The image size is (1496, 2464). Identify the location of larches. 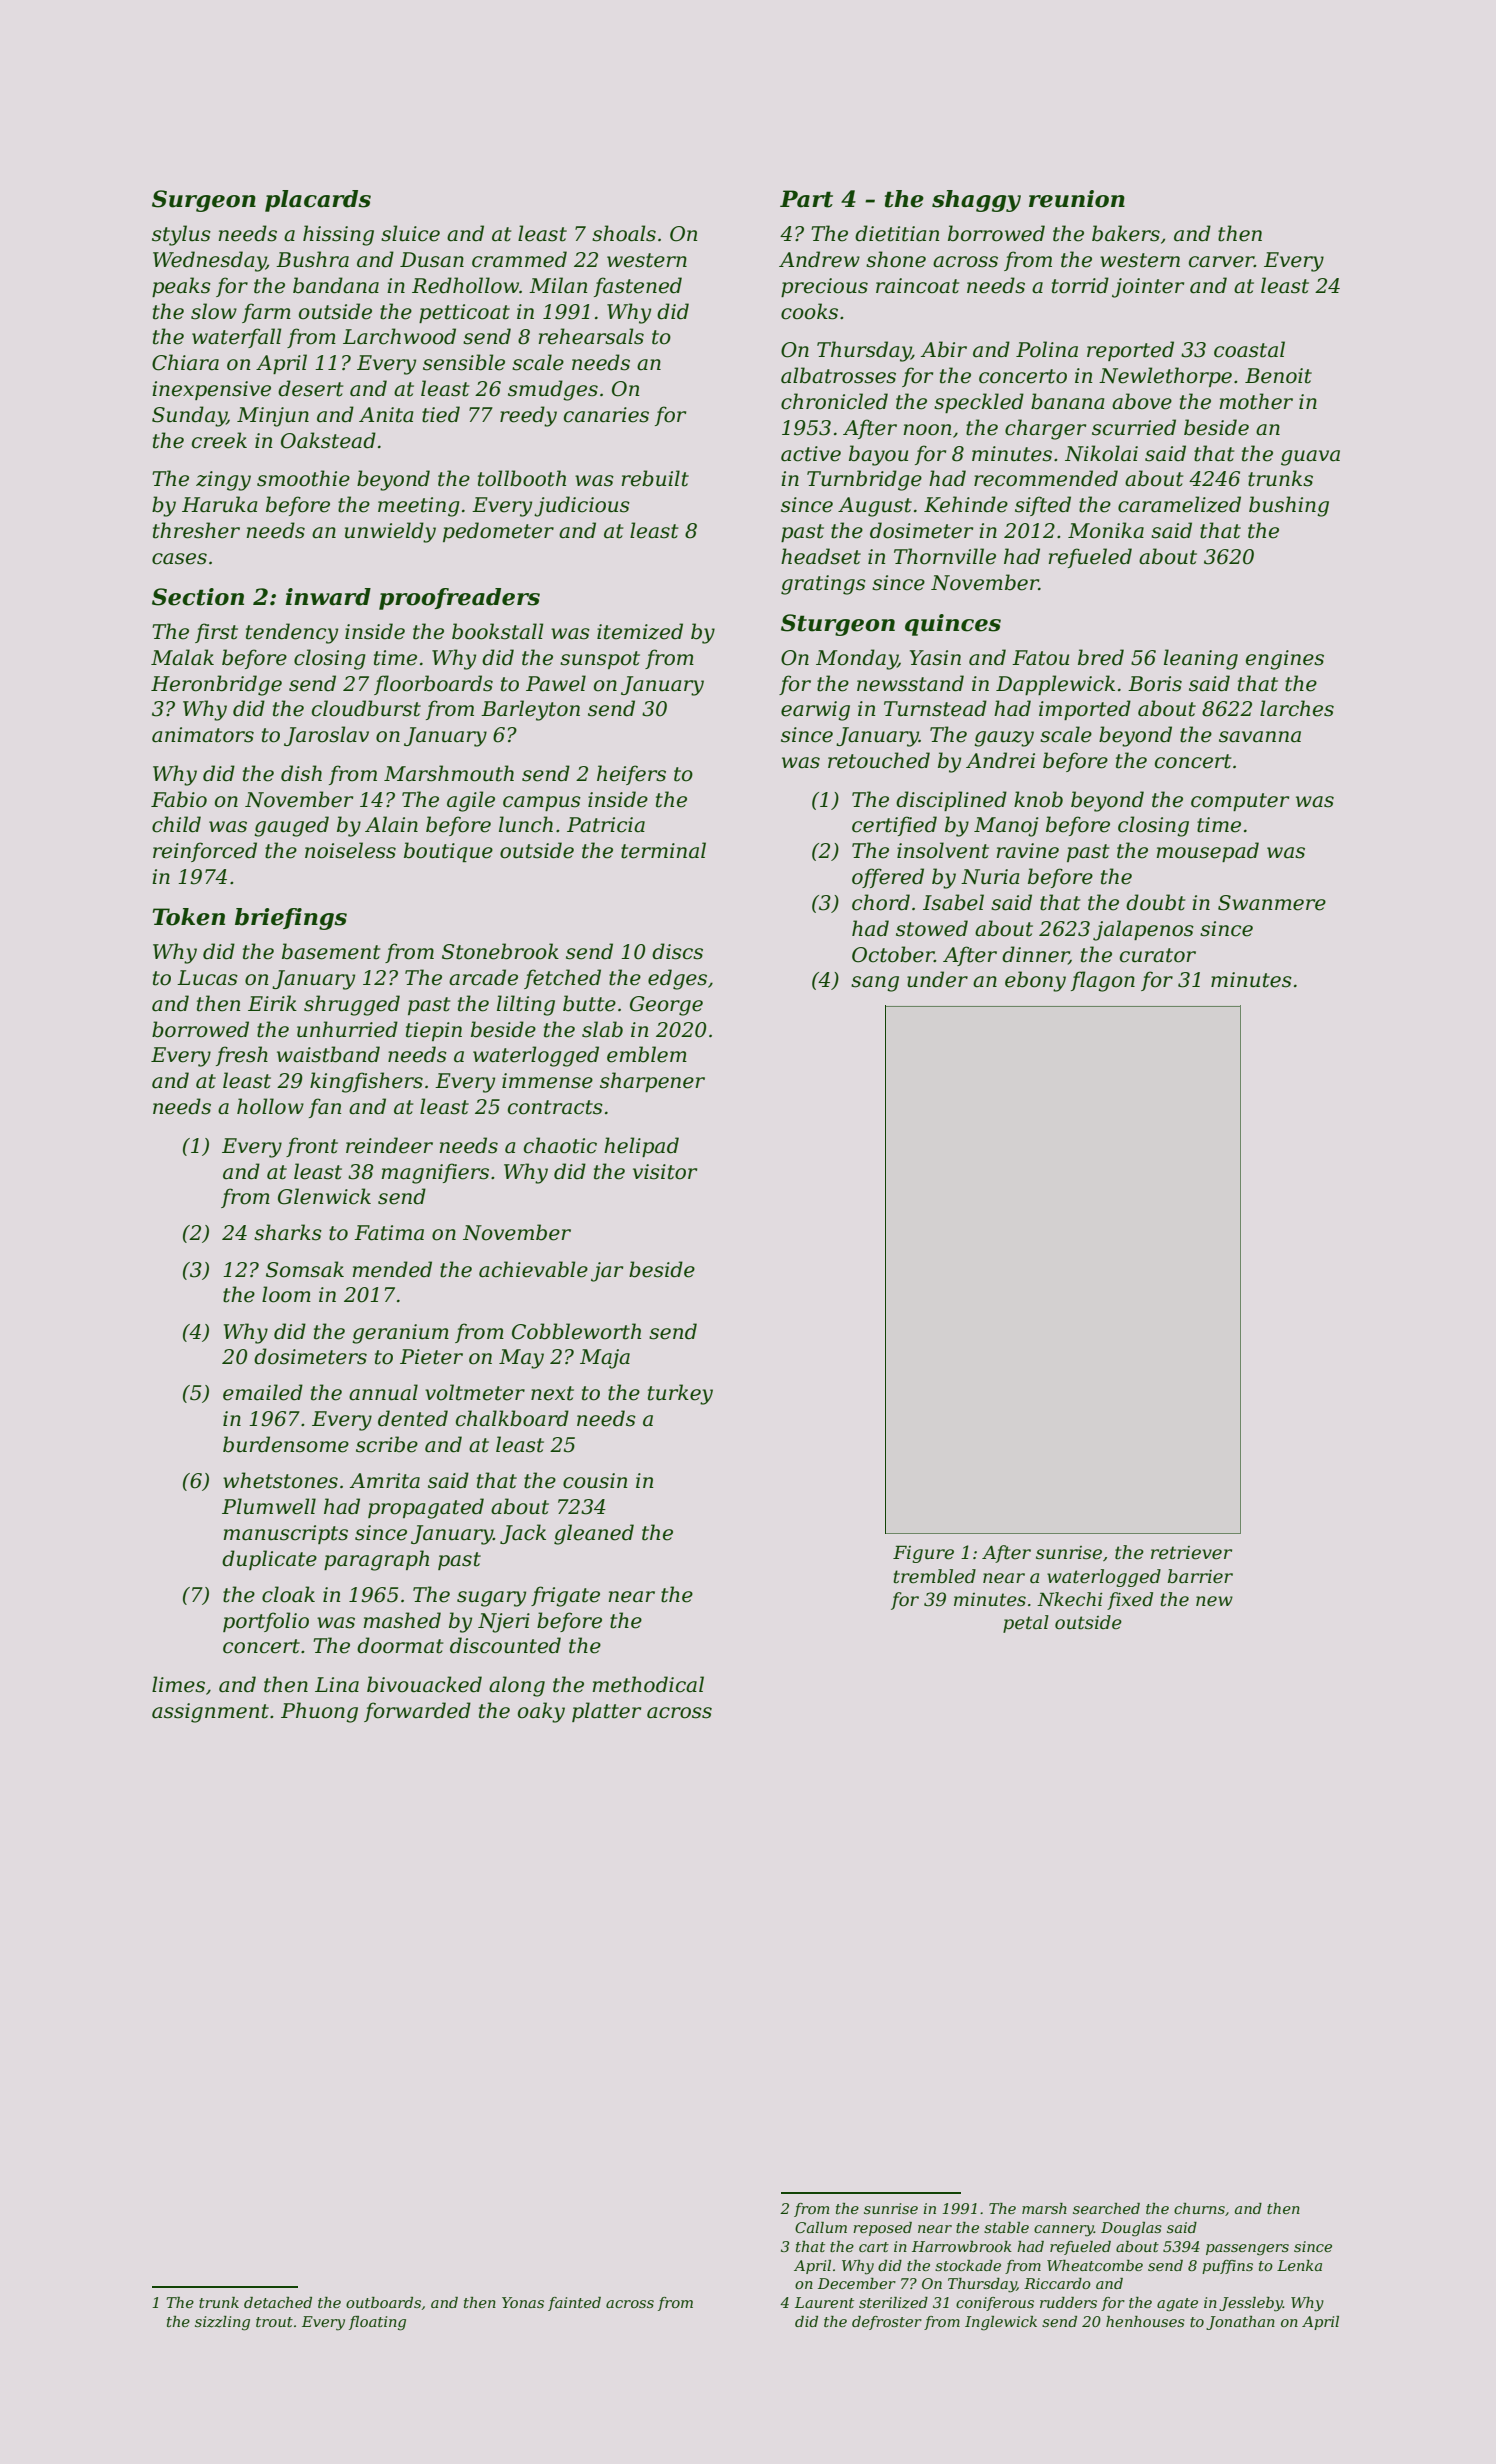
(1297, 708).
